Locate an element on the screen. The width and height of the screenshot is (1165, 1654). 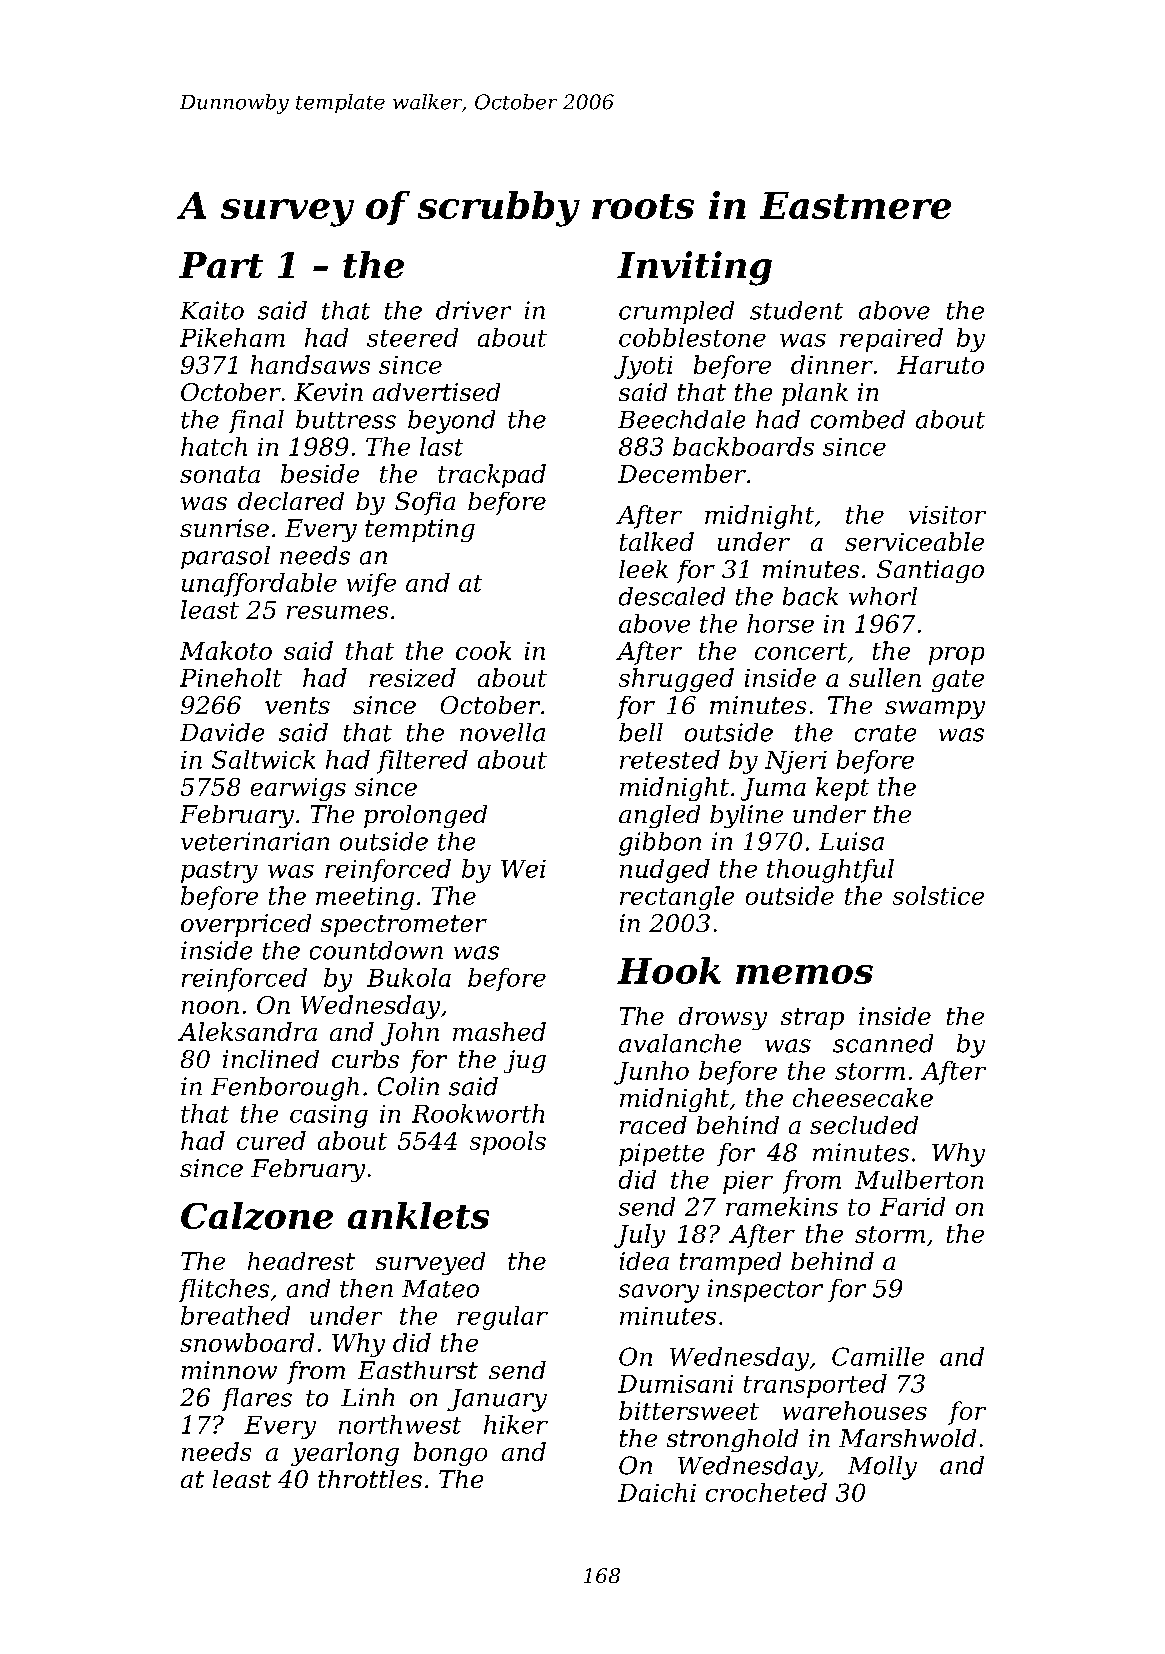
crumpled is located at coordinates (676, 312).
